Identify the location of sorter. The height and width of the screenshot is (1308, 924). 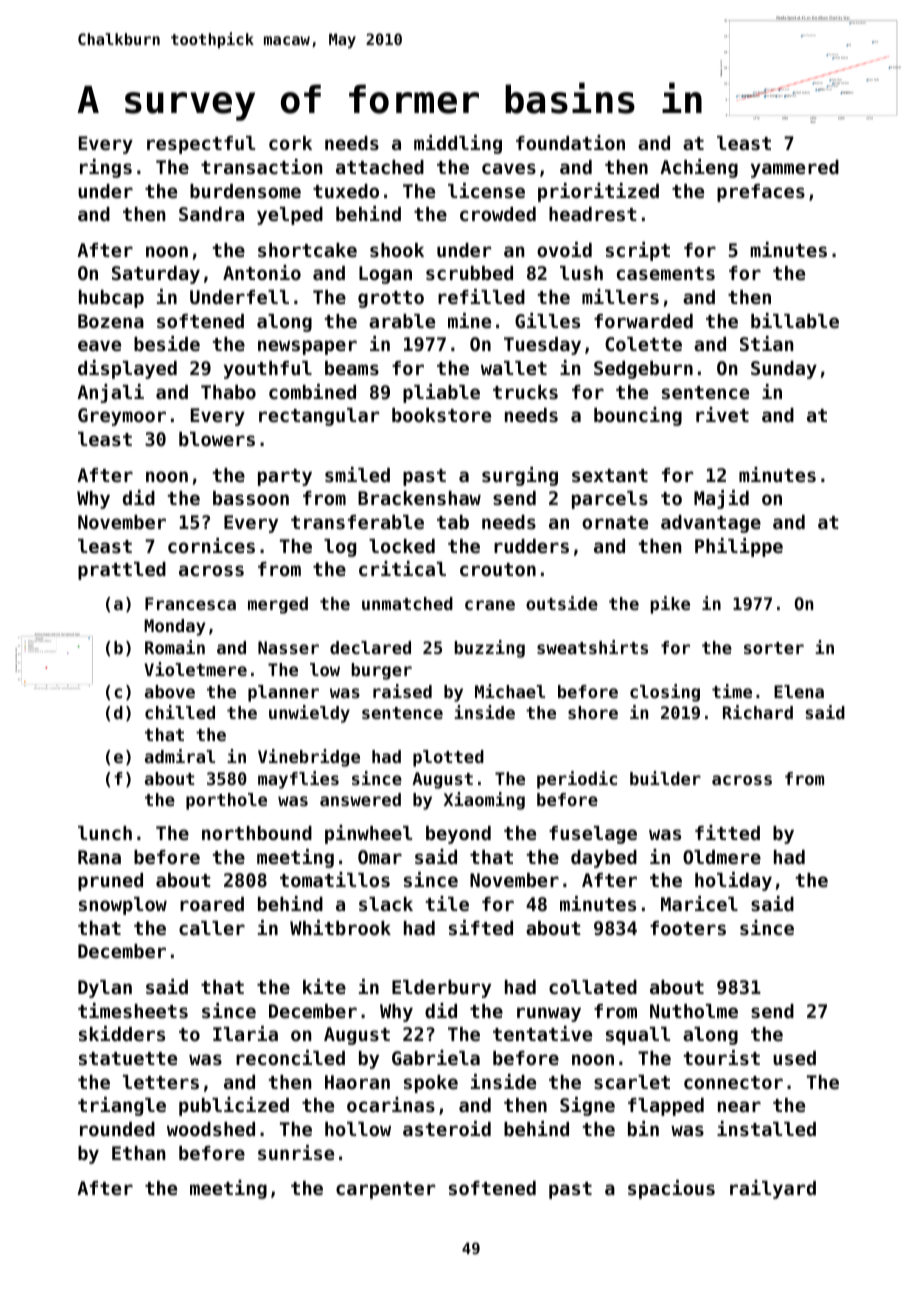
(774, 648).
